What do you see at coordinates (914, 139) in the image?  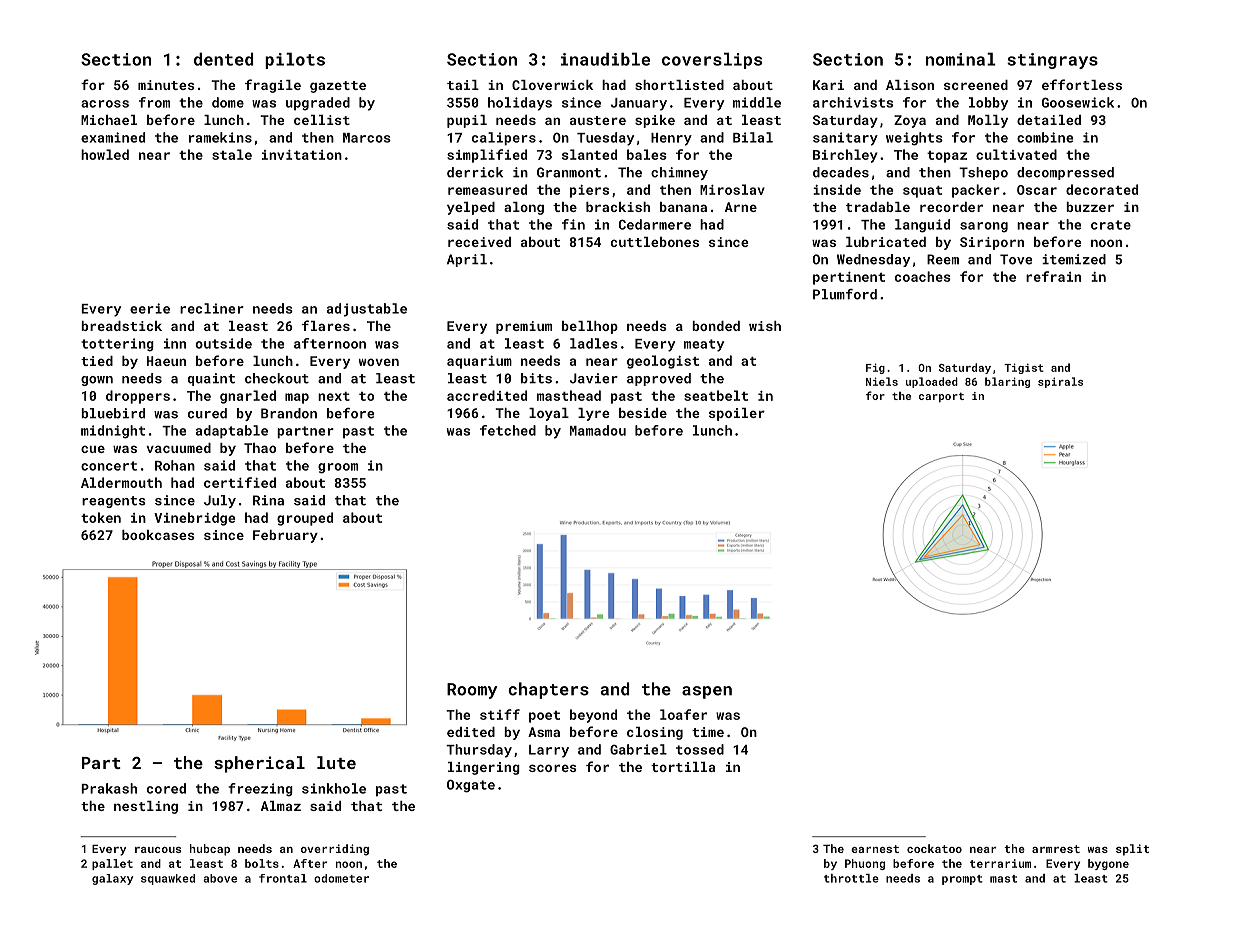 I see `weights` at bounding box center [914, 139].
